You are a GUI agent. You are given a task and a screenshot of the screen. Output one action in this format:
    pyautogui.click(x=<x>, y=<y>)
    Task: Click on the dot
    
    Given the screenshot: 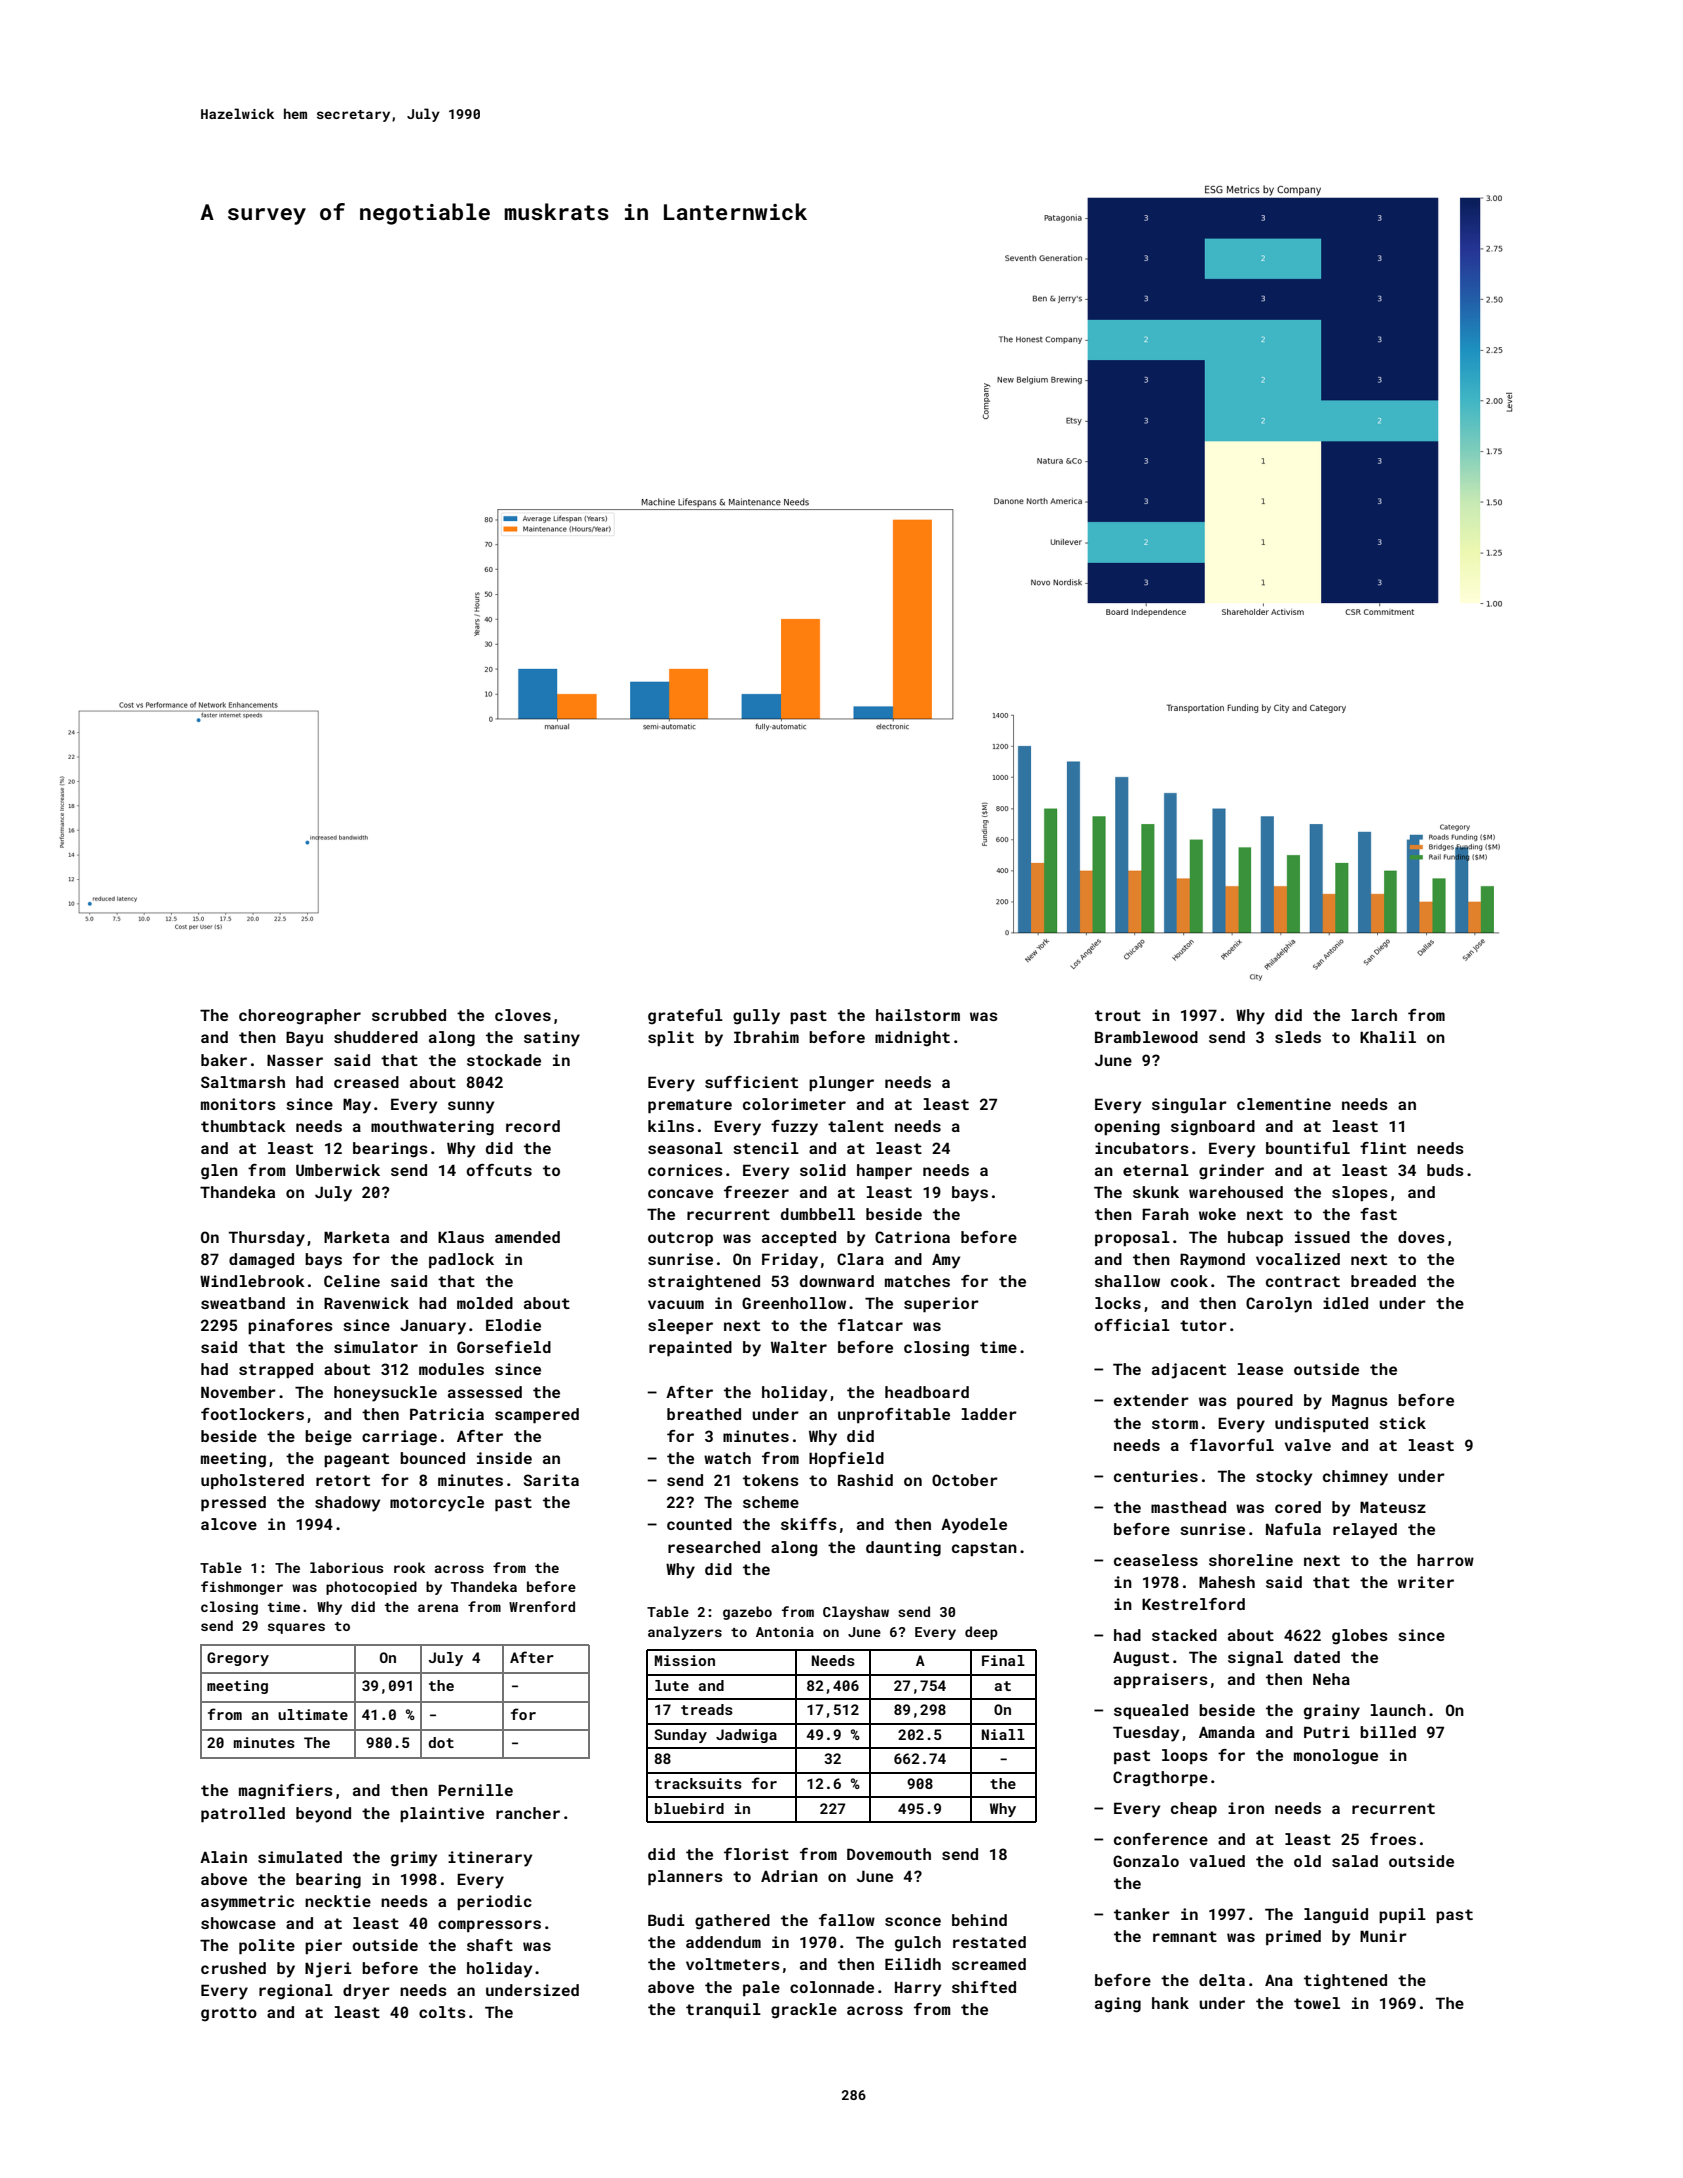 What is the action you would take?
    pyautogui.click(x=441, y=1742)
